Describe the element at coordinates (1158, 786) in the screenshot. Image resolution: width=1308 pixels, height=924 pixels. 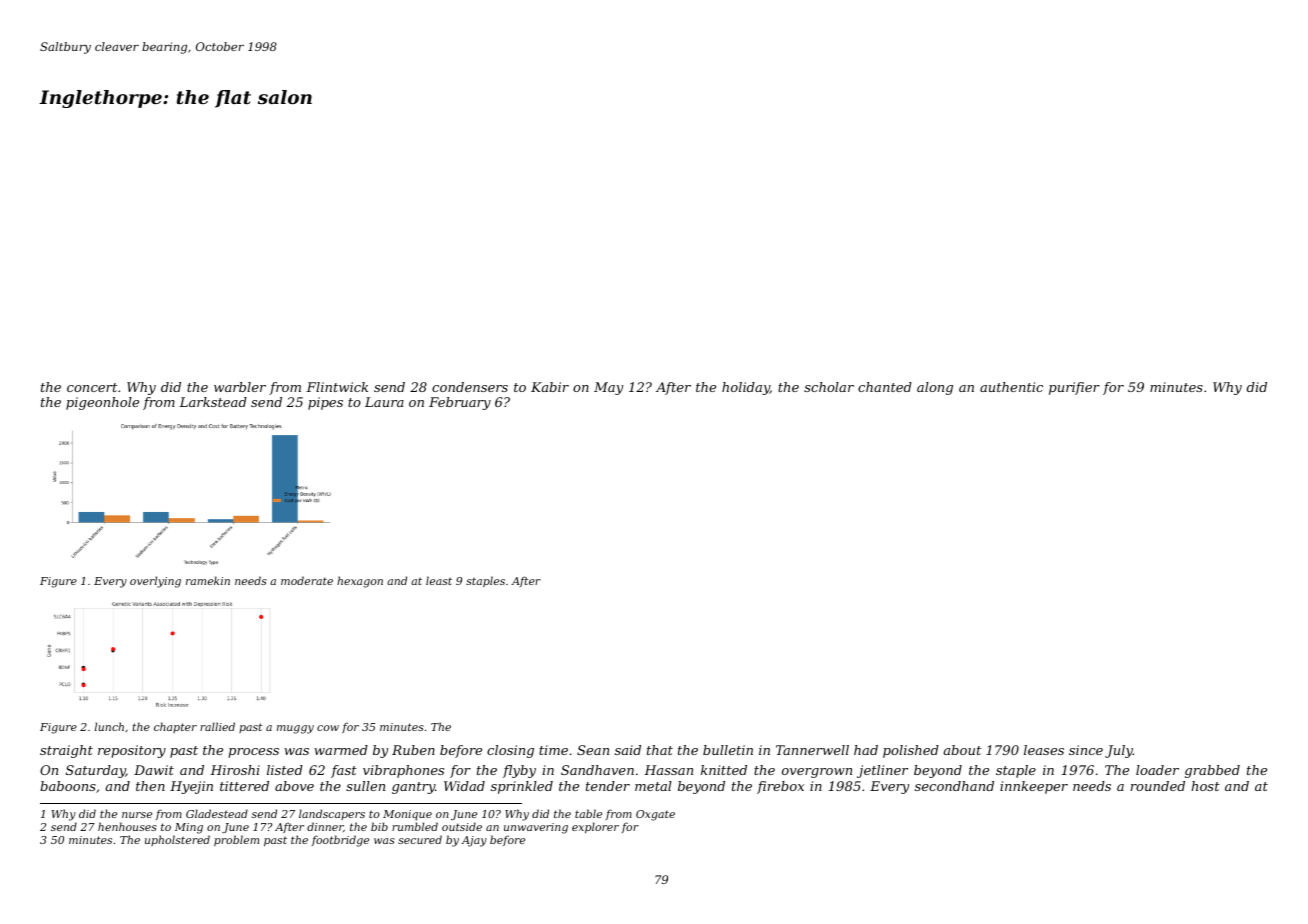
I see `rounded` at that location.
